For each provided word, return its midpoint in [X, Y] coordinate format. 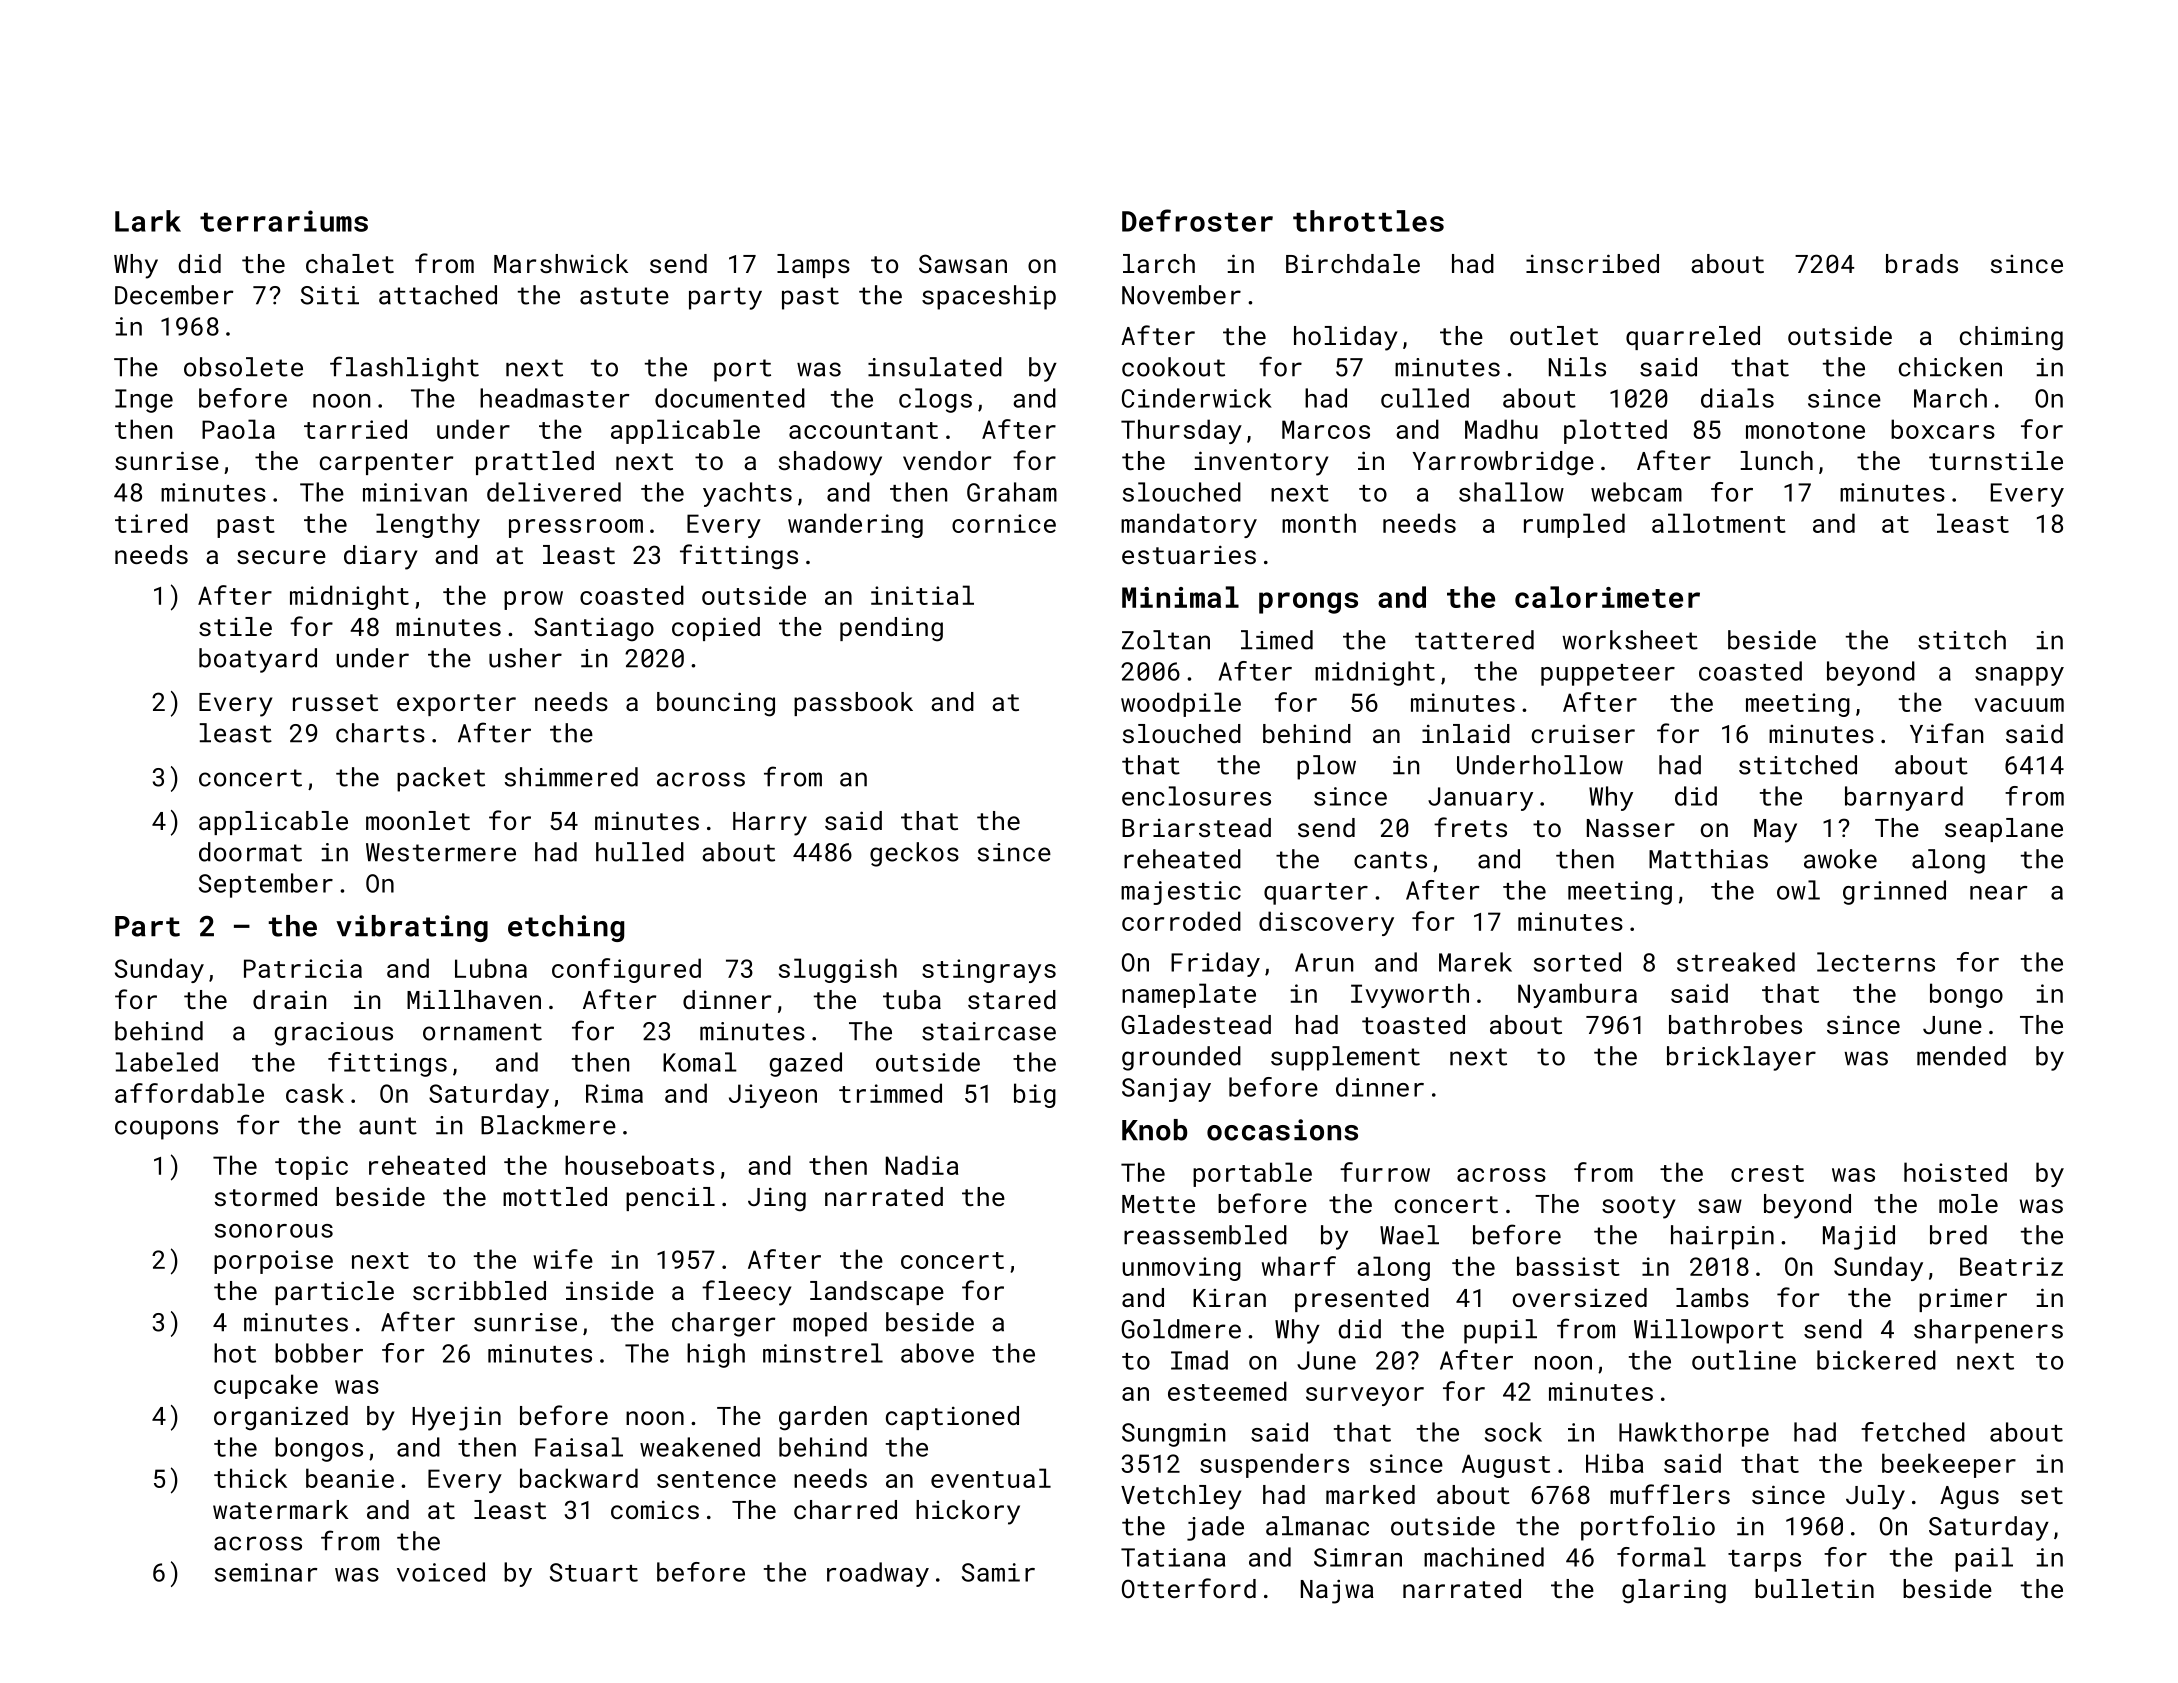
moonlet [418, 820]
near [1998, 893]
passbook [853, 704]
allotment [1719, 523]
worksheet [1630, 640]
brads [1922, 263]
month [1319, 523]
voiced [441, 1572]
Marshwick [561, 263]
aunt [388, 1126]
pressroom [576, 528]
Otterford [1189, 1588]
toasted [1413, 1024]
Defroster [1197, 220]
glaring [1674, 1591]
